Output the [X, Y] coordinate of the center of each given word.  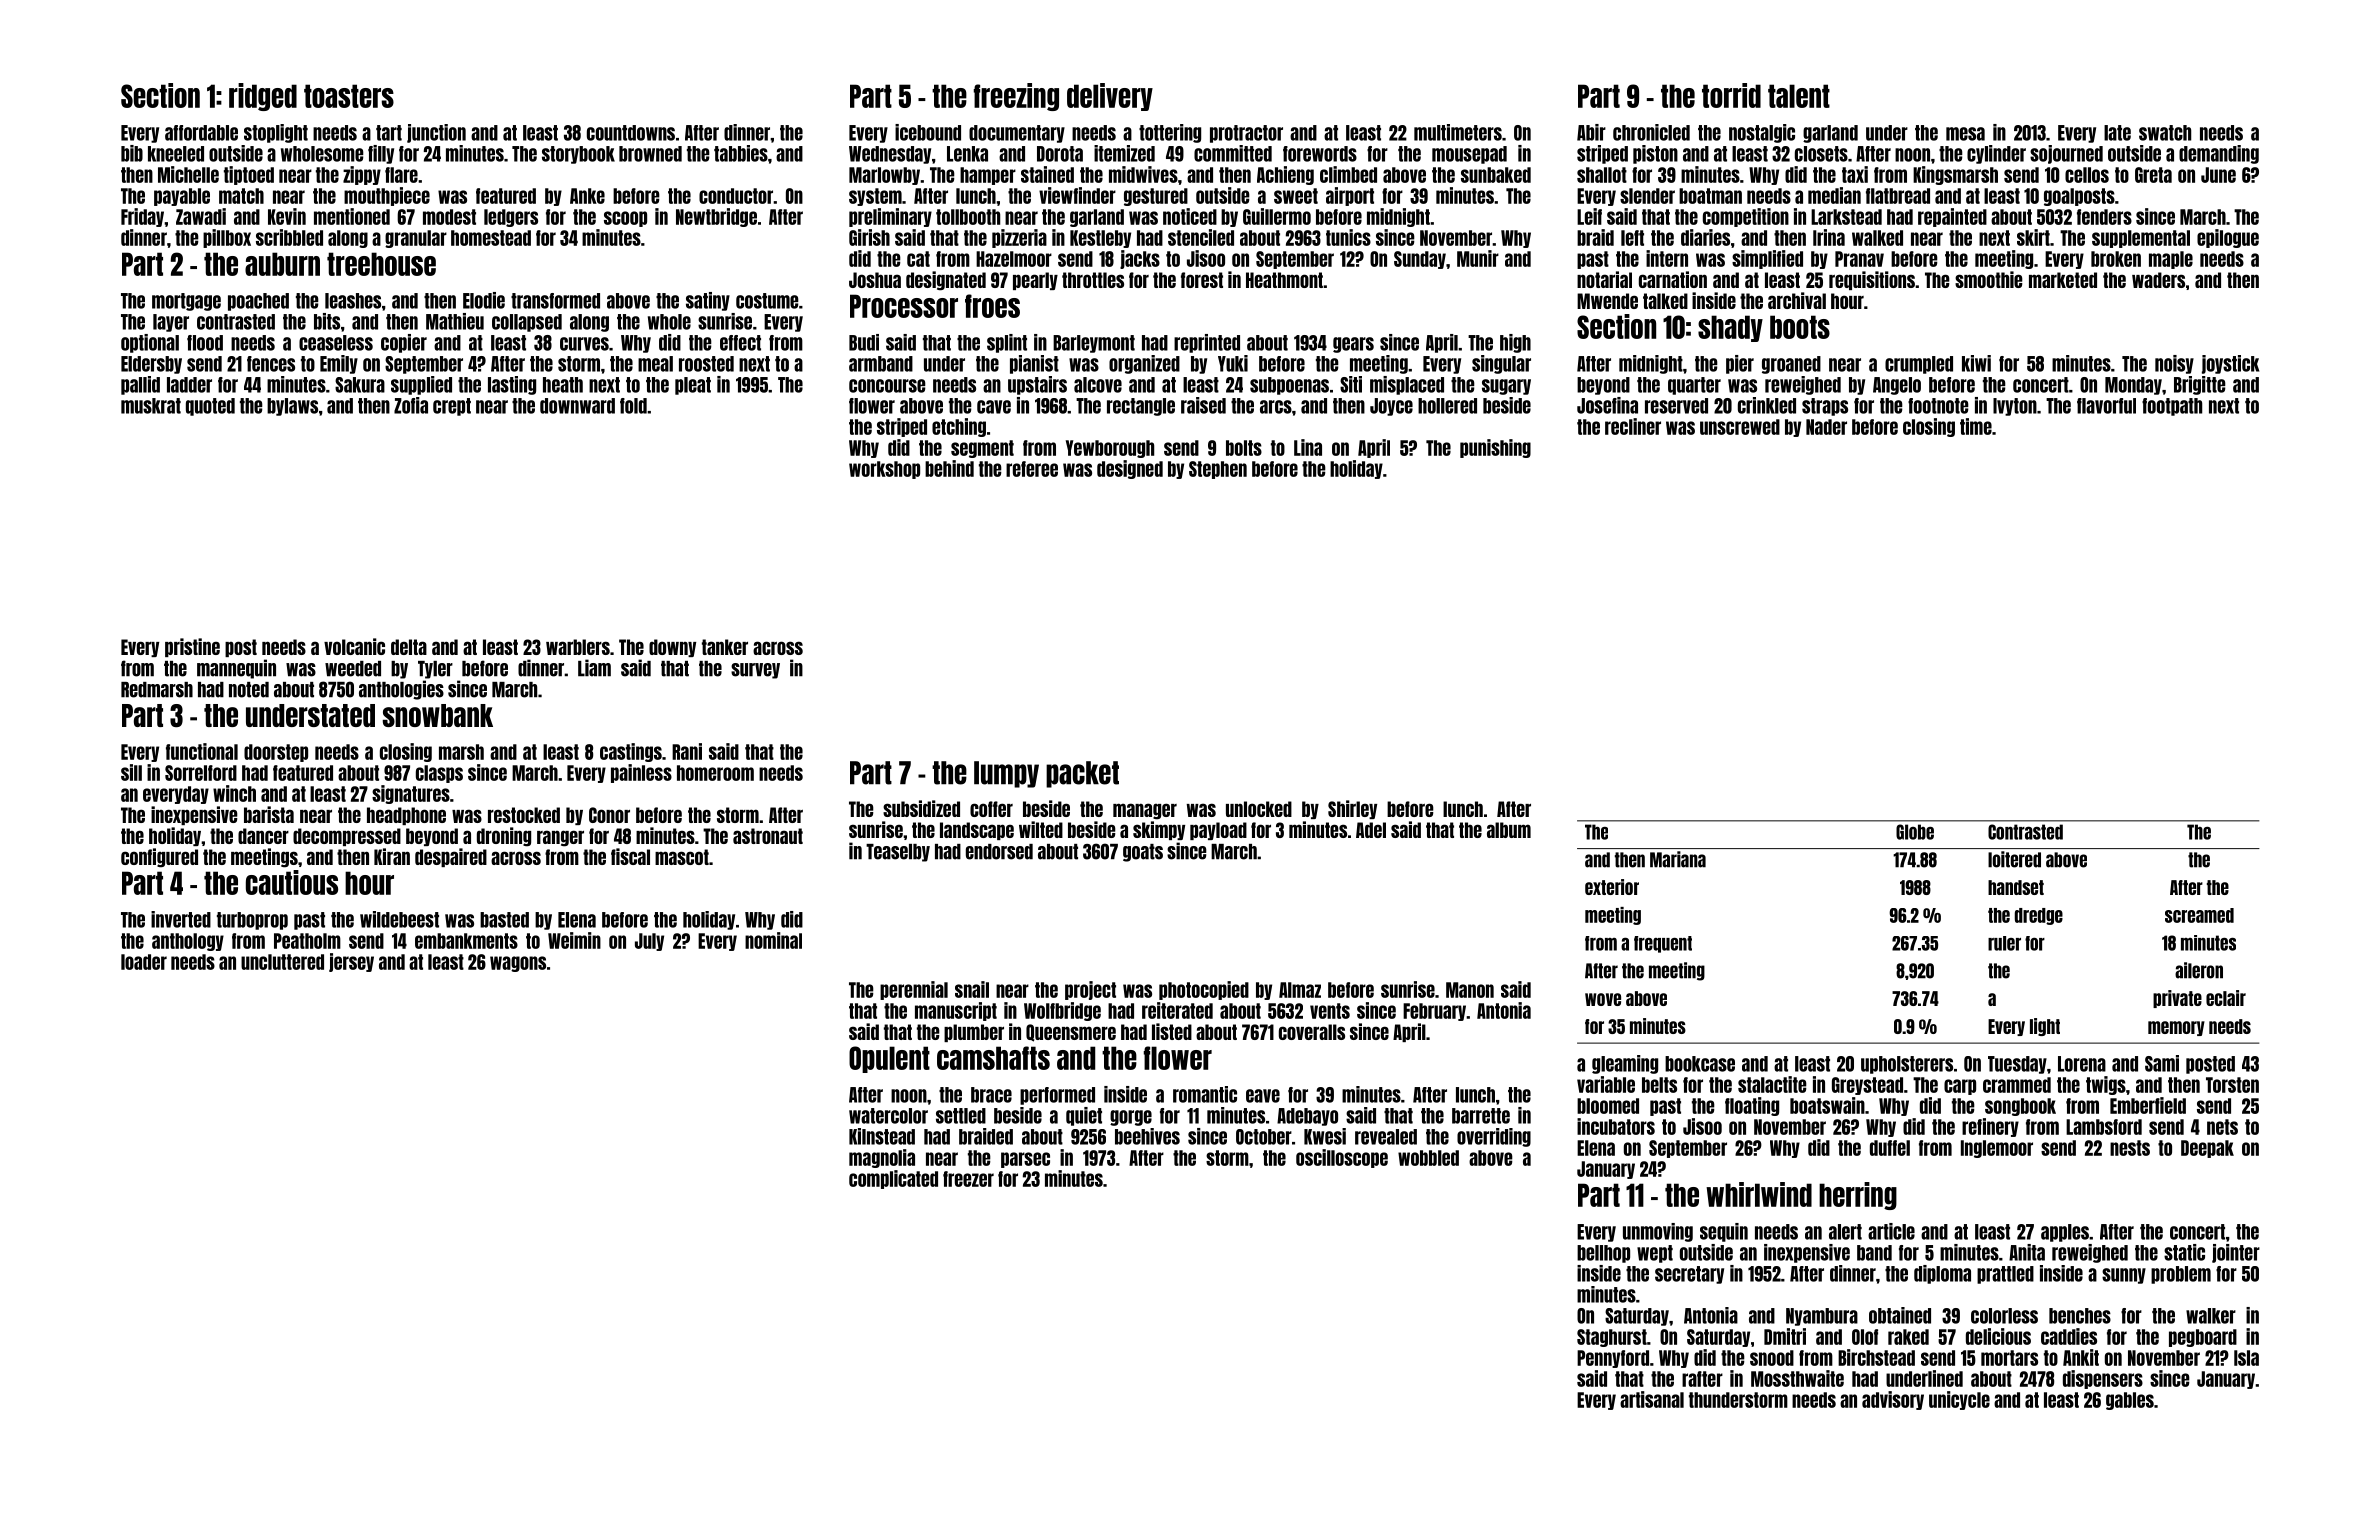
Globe [1915, 832]
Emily [339, 364]
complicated [893, 1179]
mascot [682, 857]
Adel [1371, 830]
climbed [1348, 174]
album [1509, 830]
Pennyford [1613, 1359]
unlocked [1259, 809]
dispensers [2103, 1379]
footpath [2172, 407]
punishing [1495, 448]
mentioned [352, 216]
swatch [2165, 133]
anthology [188, 942]
